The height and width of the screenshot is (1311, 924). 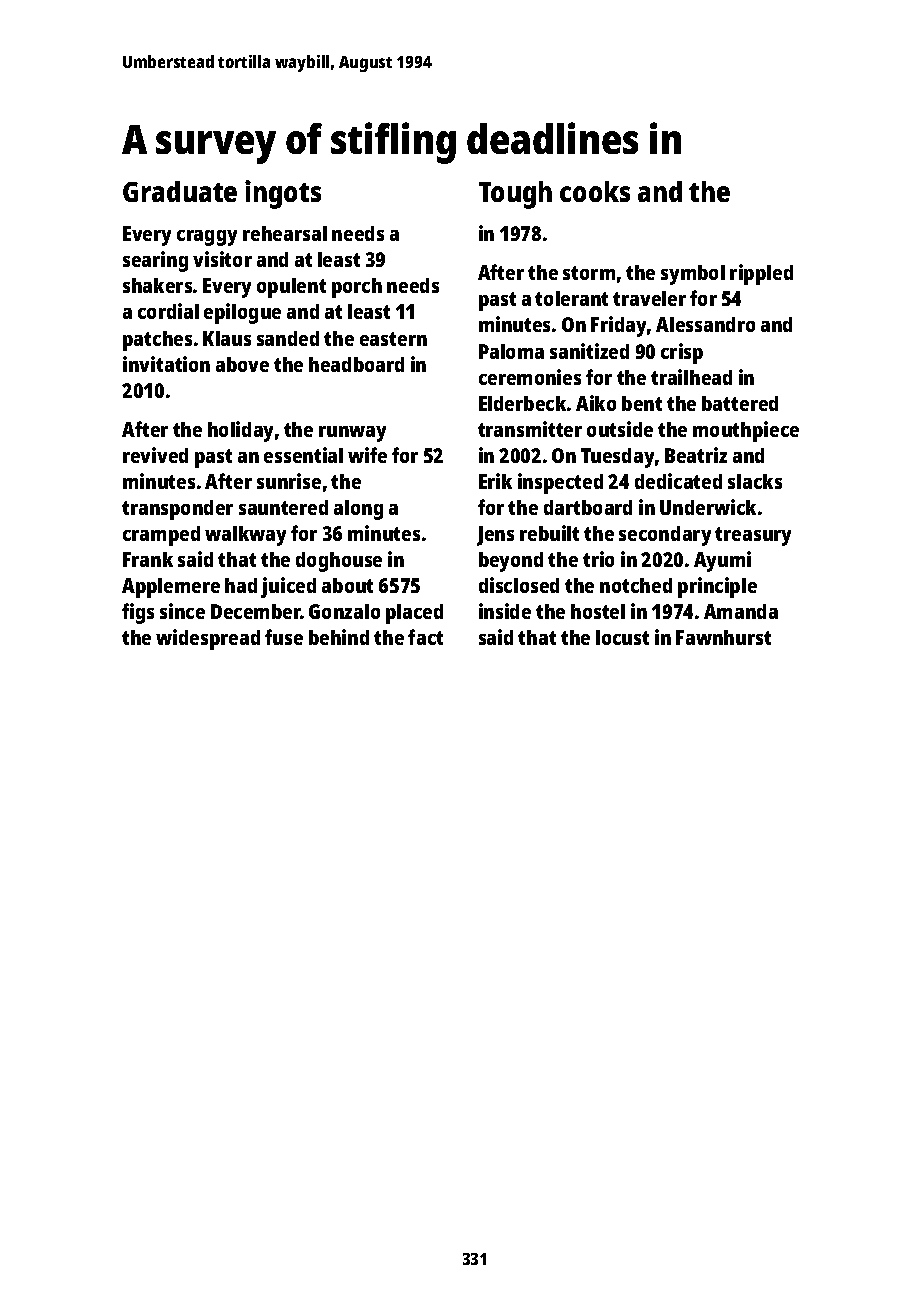 What do you see at coordinates (595, 191) in the screenshot?
I see `cooks` at bounding box center [595, 191].
